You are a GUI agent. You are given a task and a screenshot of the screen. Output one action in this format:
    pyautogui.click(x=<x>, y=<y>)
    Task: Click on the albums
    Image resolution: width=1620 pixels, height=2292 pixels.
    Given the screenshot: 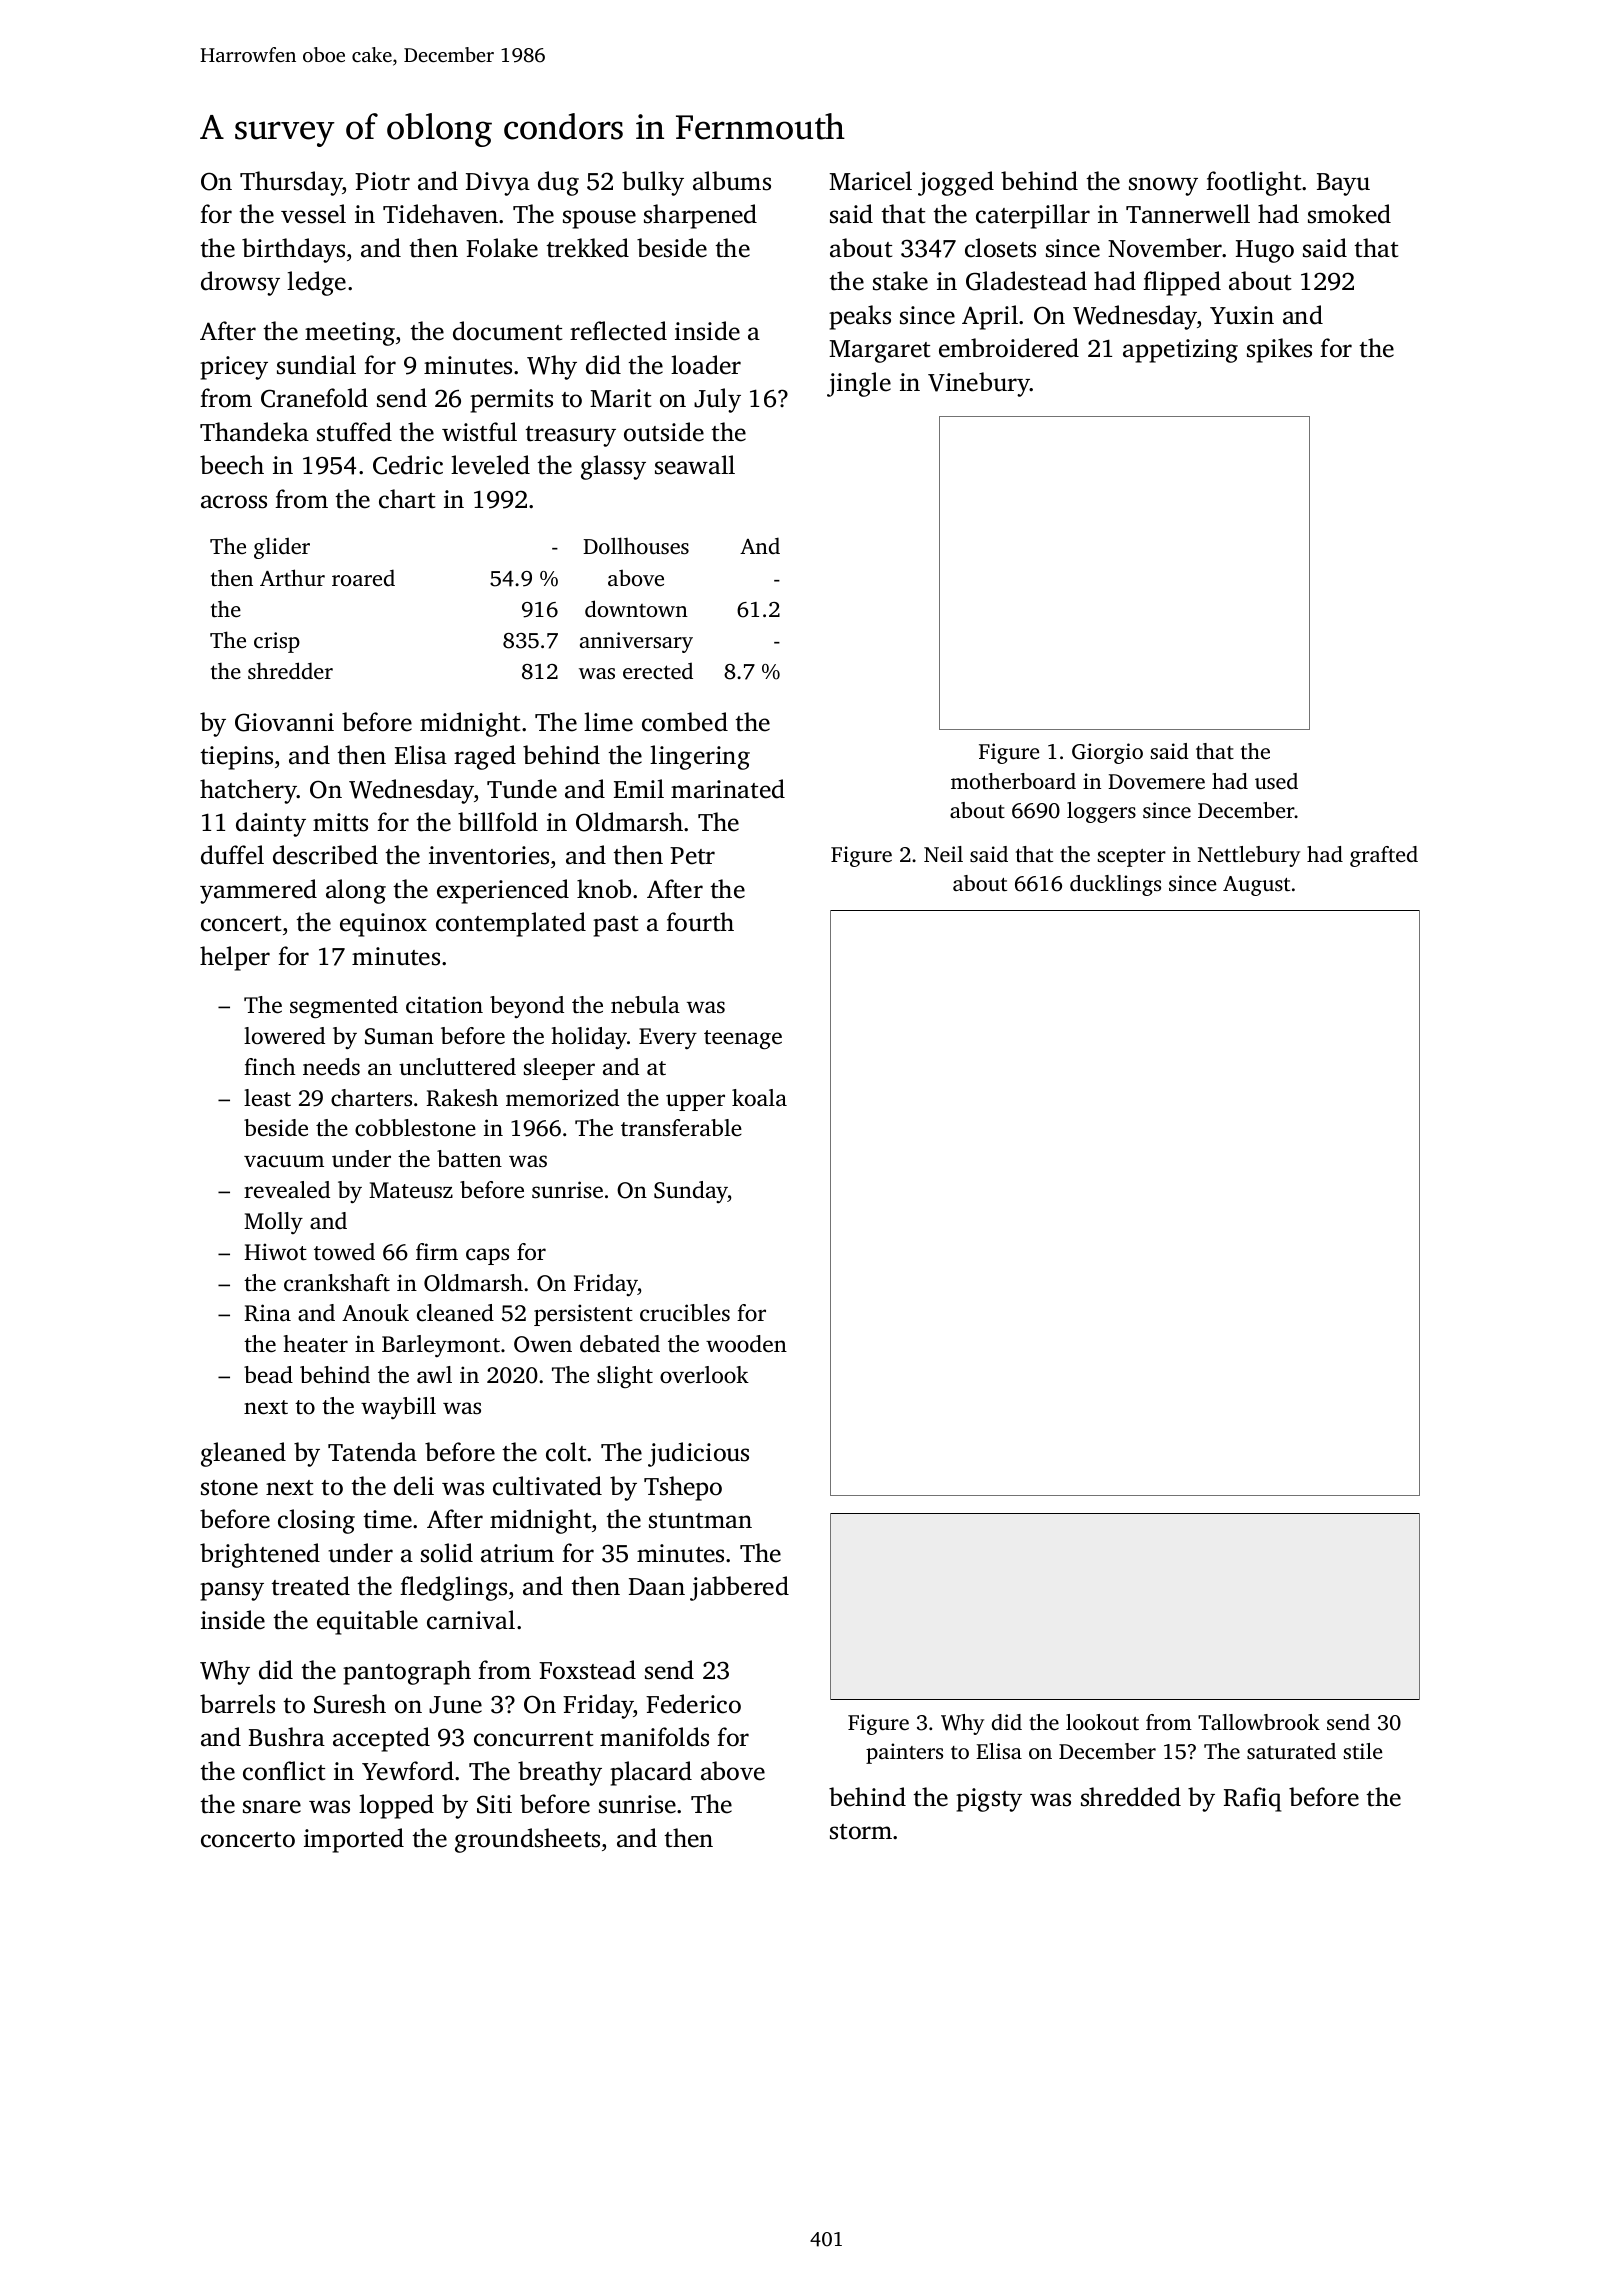 What is the action you would take?
    pyautogui.click(x=732, y=181)
